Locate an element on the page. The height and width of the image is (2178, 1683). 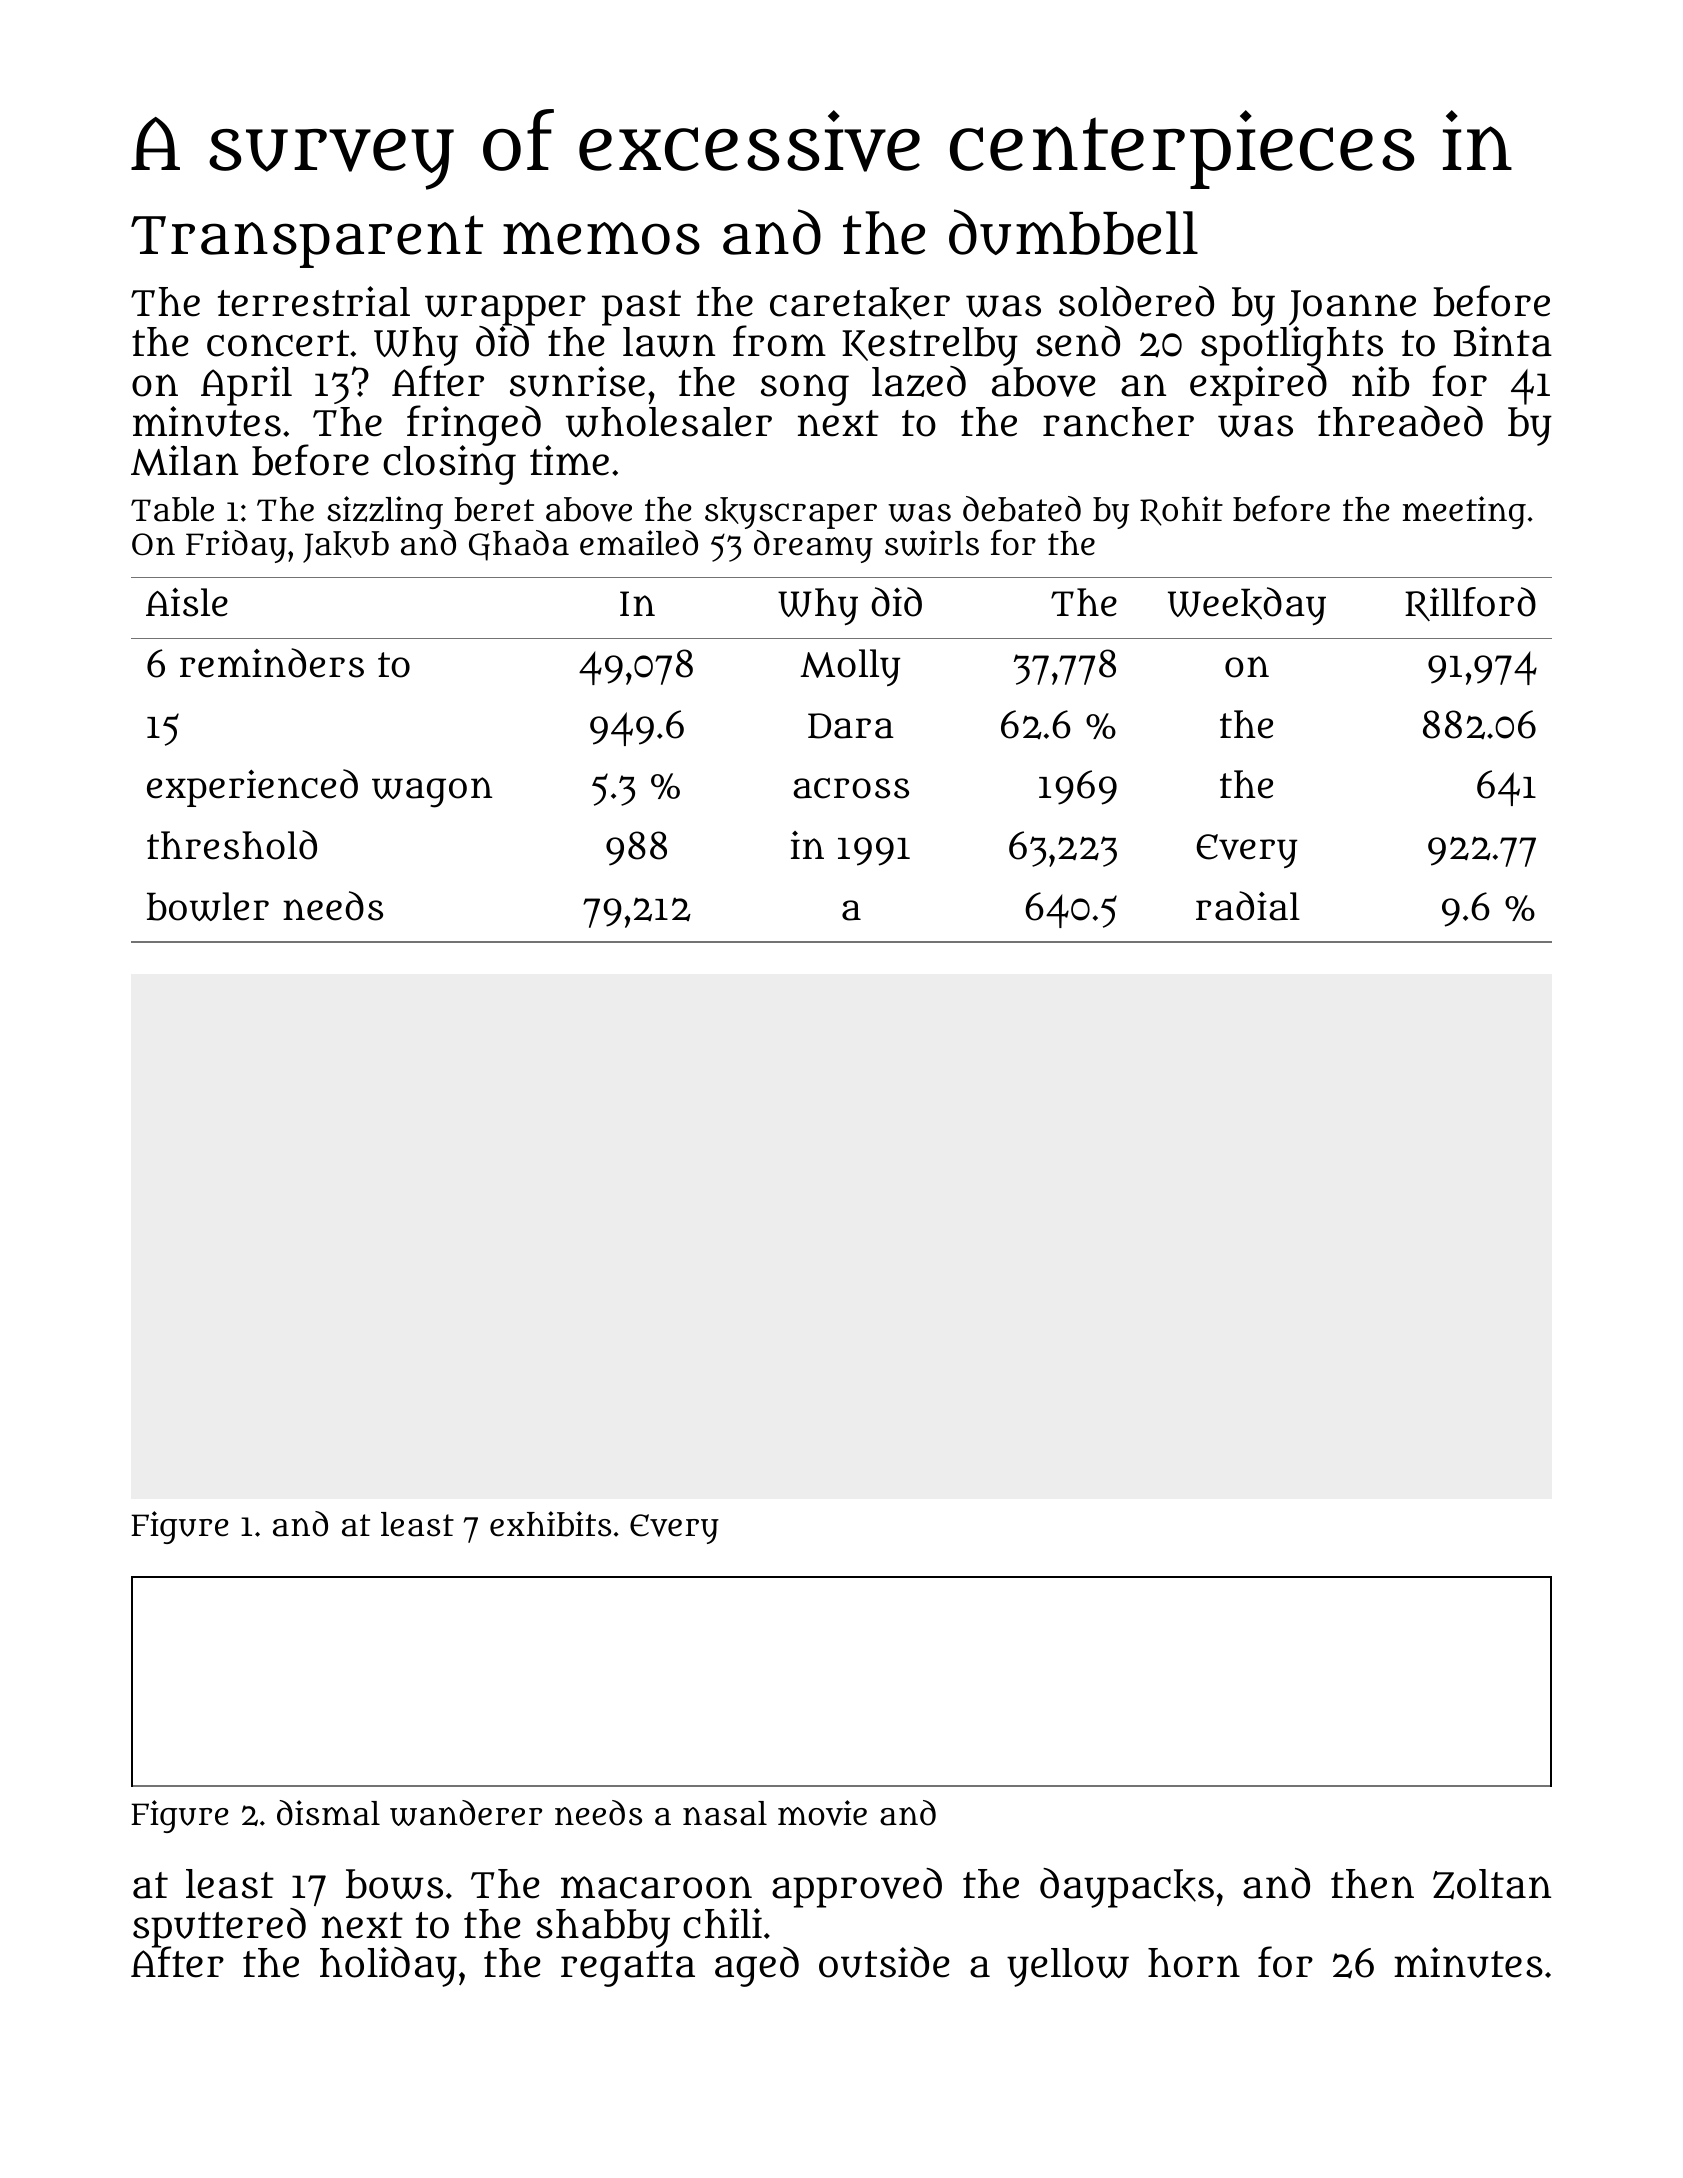
across is located at coordinates (851, 788).
